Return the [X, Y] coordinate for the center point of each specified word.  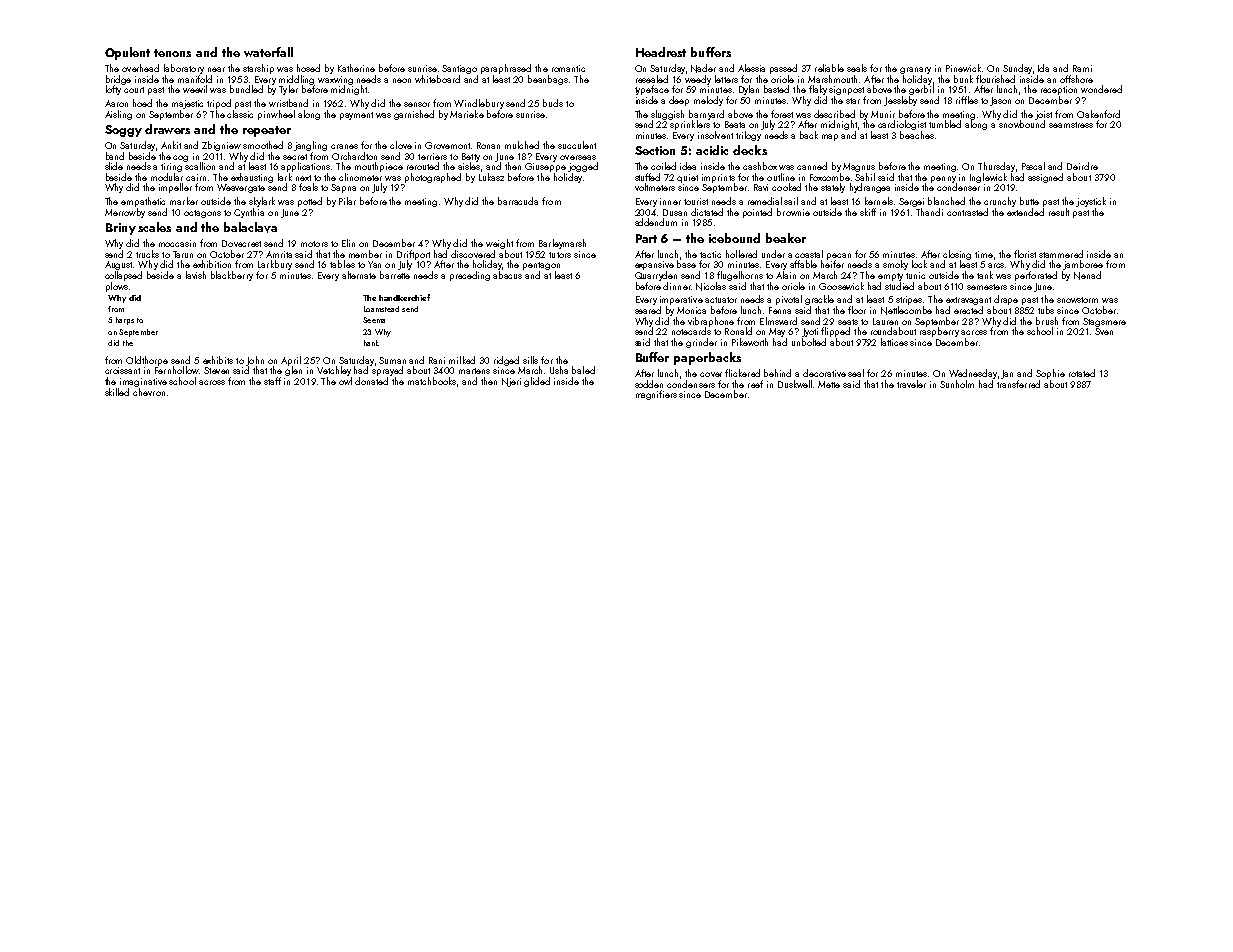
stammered [1061, 254]
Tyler [288, 90]
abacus [507, 275]
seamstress [1071, 125]
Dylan [749, 90]
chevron [149, 392]
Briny [121, 229]
